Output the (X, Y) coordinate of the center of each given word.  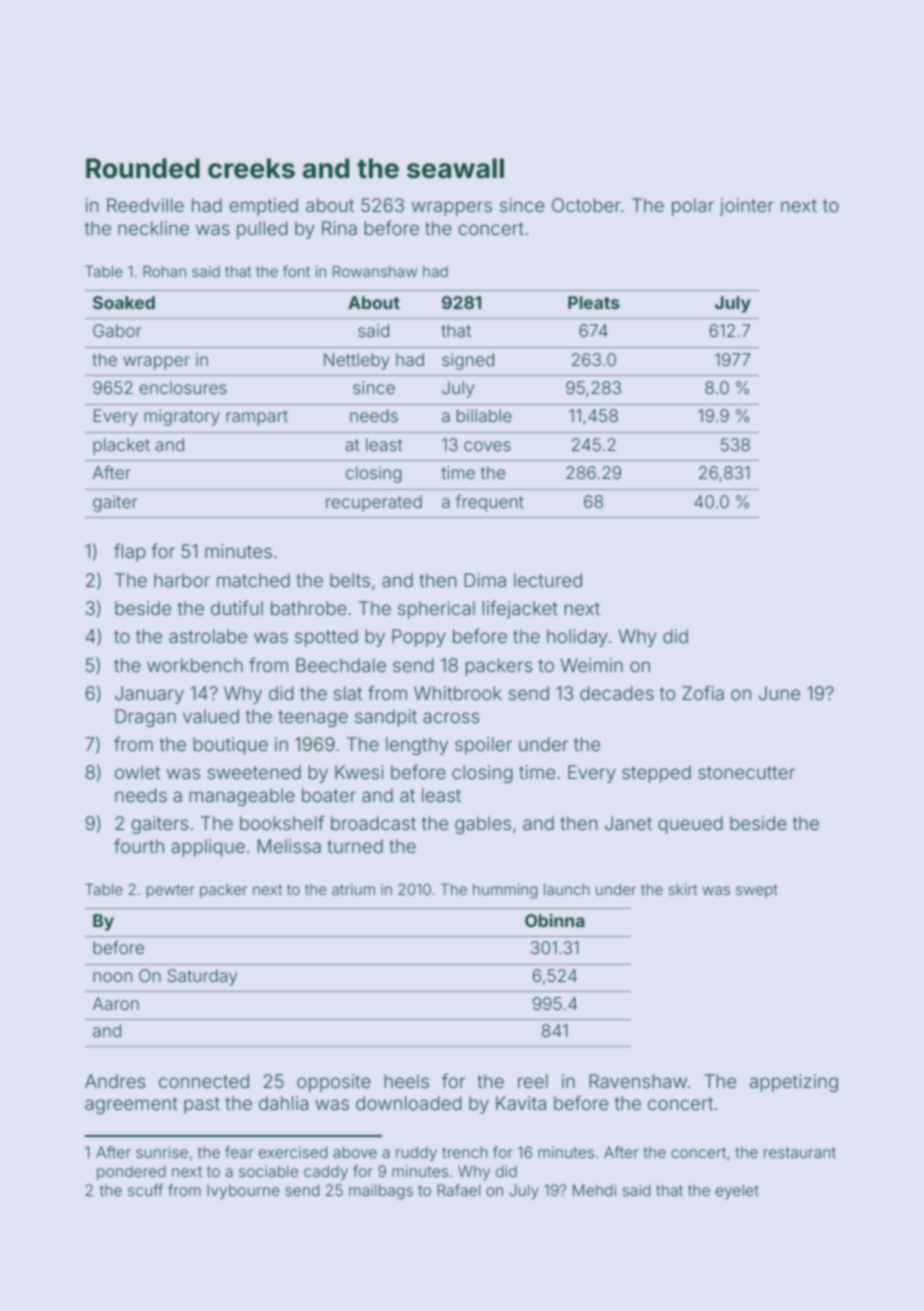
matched (253, 580)
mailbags (381, 1192)
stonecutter (746, 772)
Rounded (143, 168)
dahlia (283, 1103)
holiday (577, 638)
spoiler (483, 746)
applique (208, 848)
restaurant (800, 1152)
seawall (455, 168)
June (779, 693)
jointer (747, 207)
